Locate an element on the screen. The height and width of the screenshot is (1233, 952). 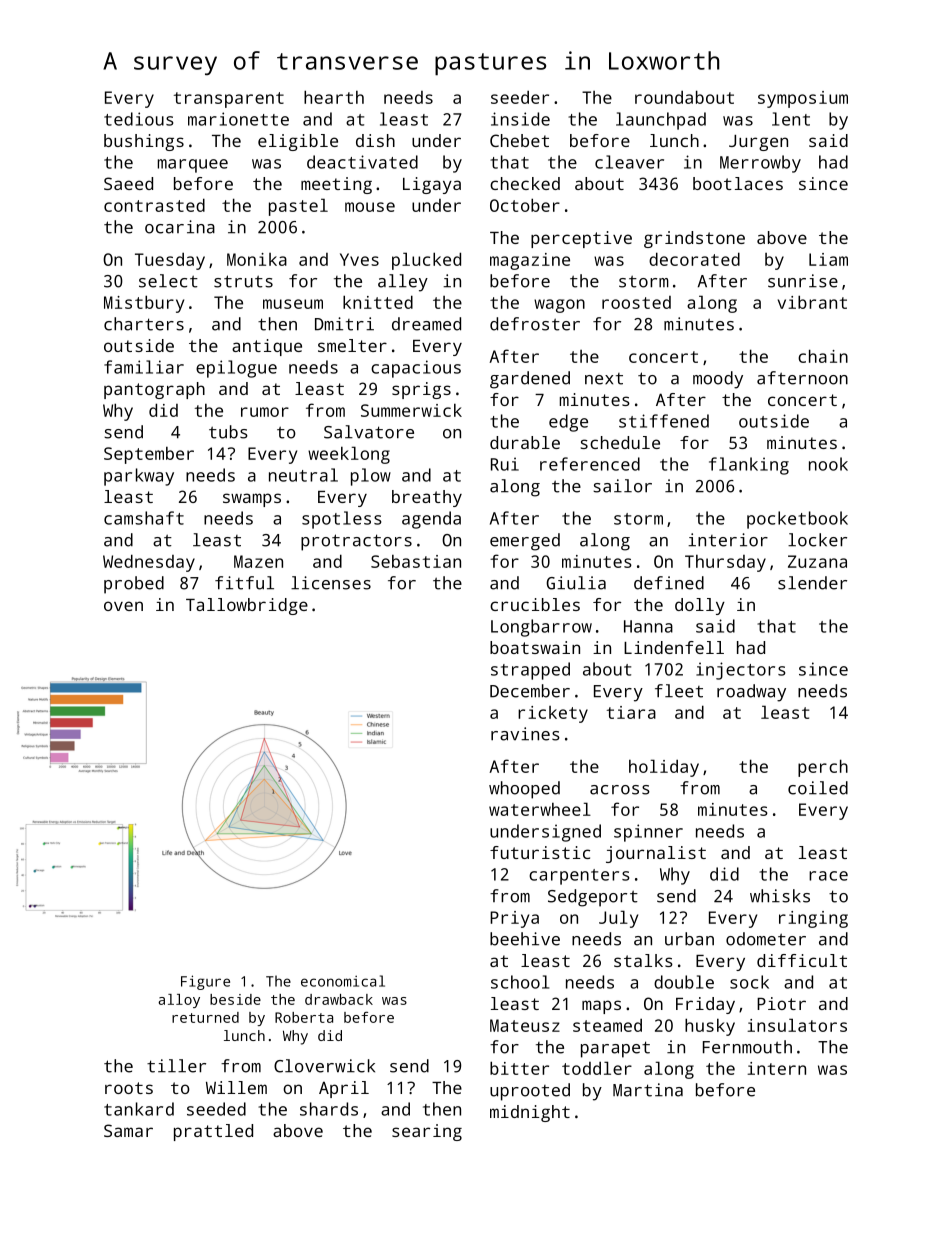
camshaft is located at coordinates (144, 518).
